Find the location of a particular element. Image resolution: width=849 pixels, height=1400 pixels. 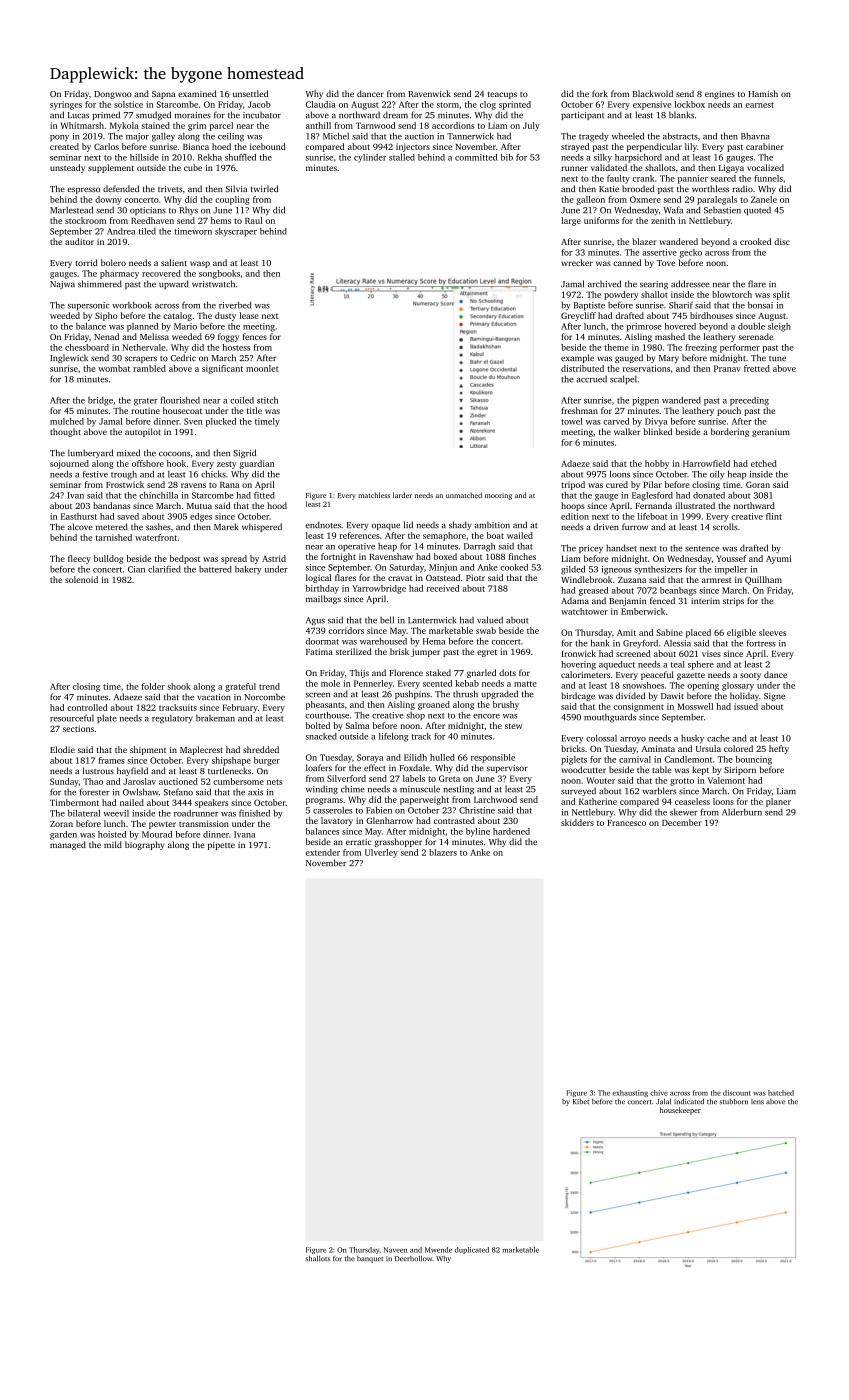

fork is located at coordinates (600, 93).
